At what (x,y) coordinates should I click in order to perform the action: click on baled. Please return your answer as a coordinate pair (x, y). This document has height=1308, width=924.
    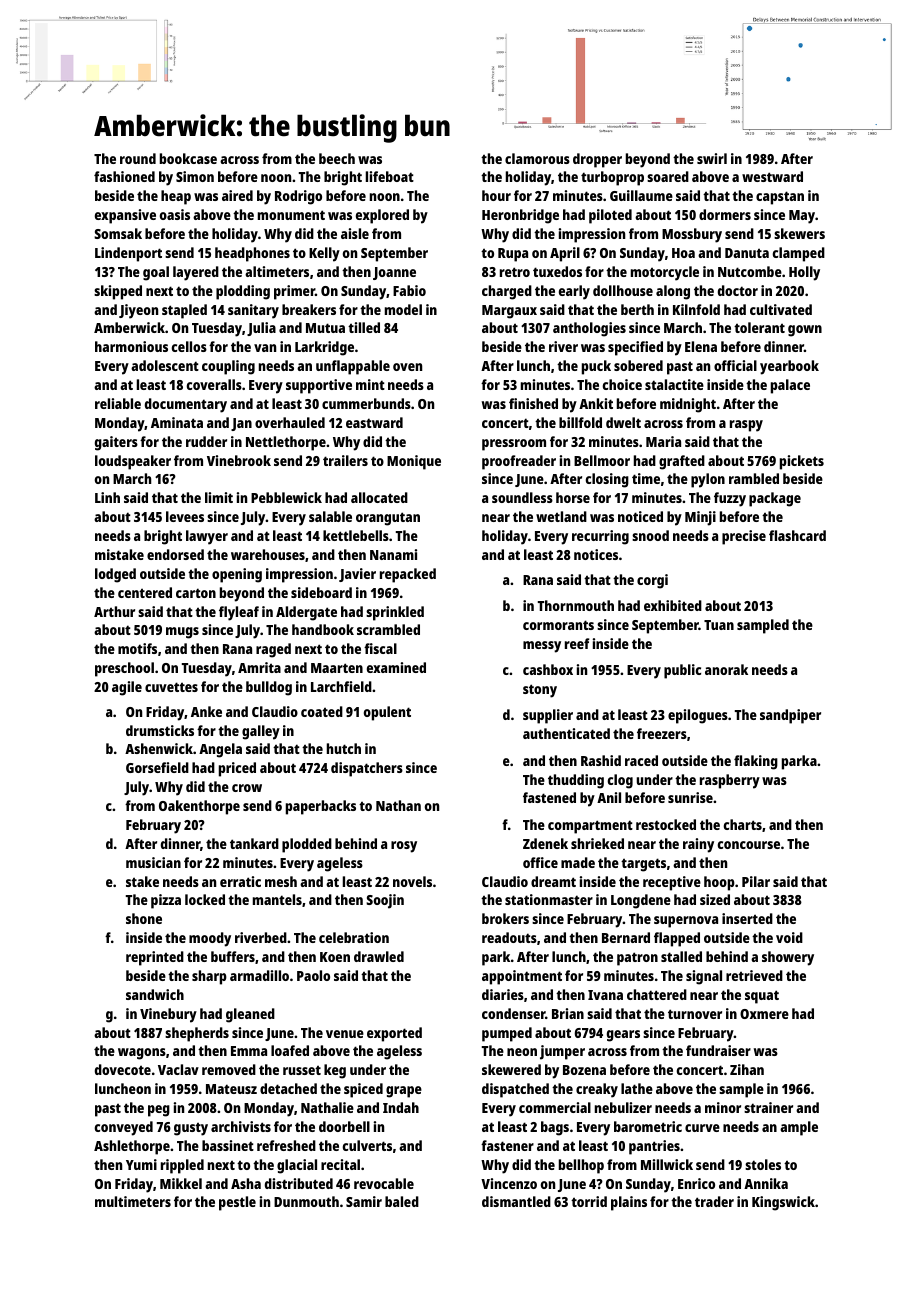
    Looking at the image, I should click on (402, 1201).
